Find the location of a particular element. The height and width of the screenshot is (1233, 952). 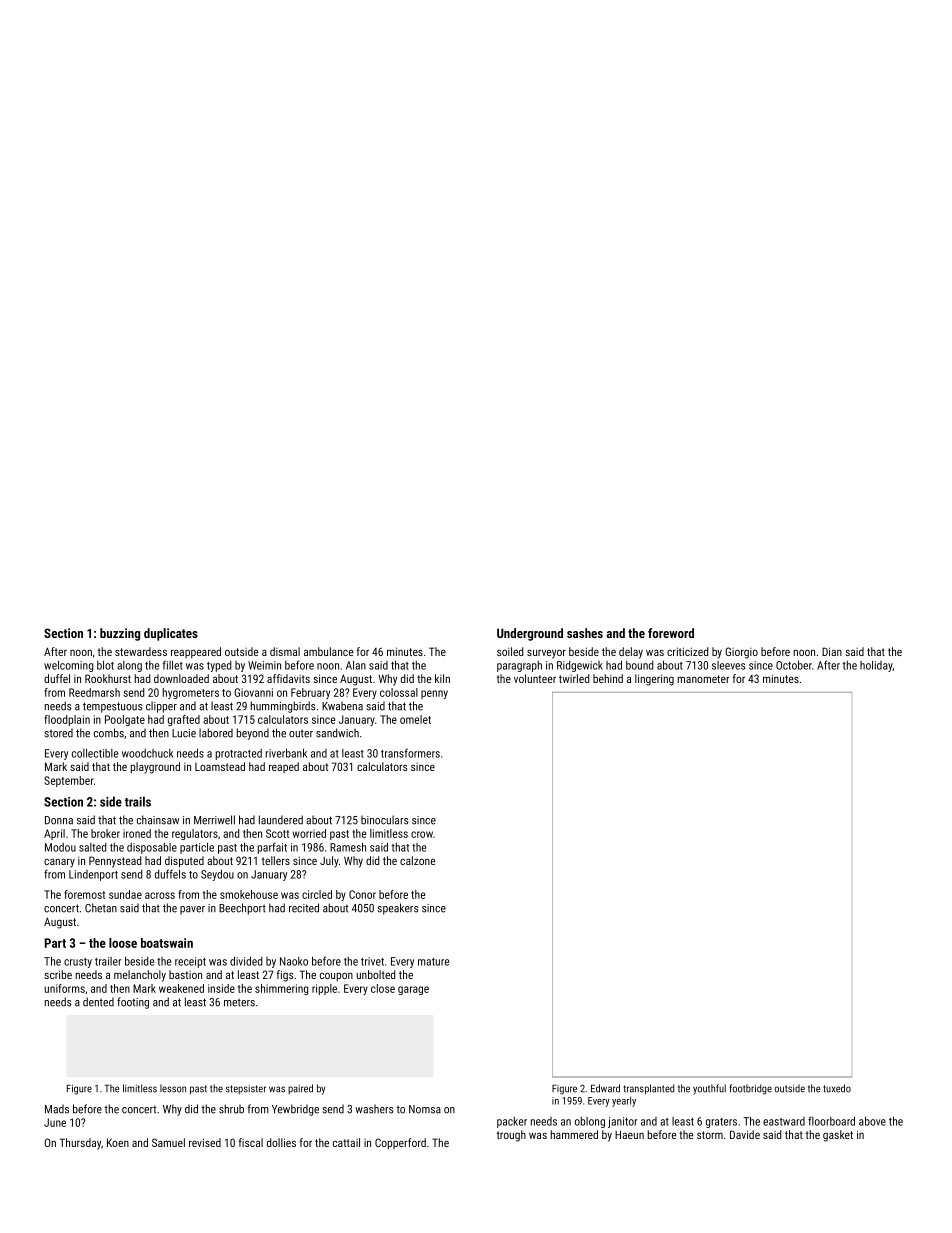

Yewbridge is located at coordinates (295, 1110).
